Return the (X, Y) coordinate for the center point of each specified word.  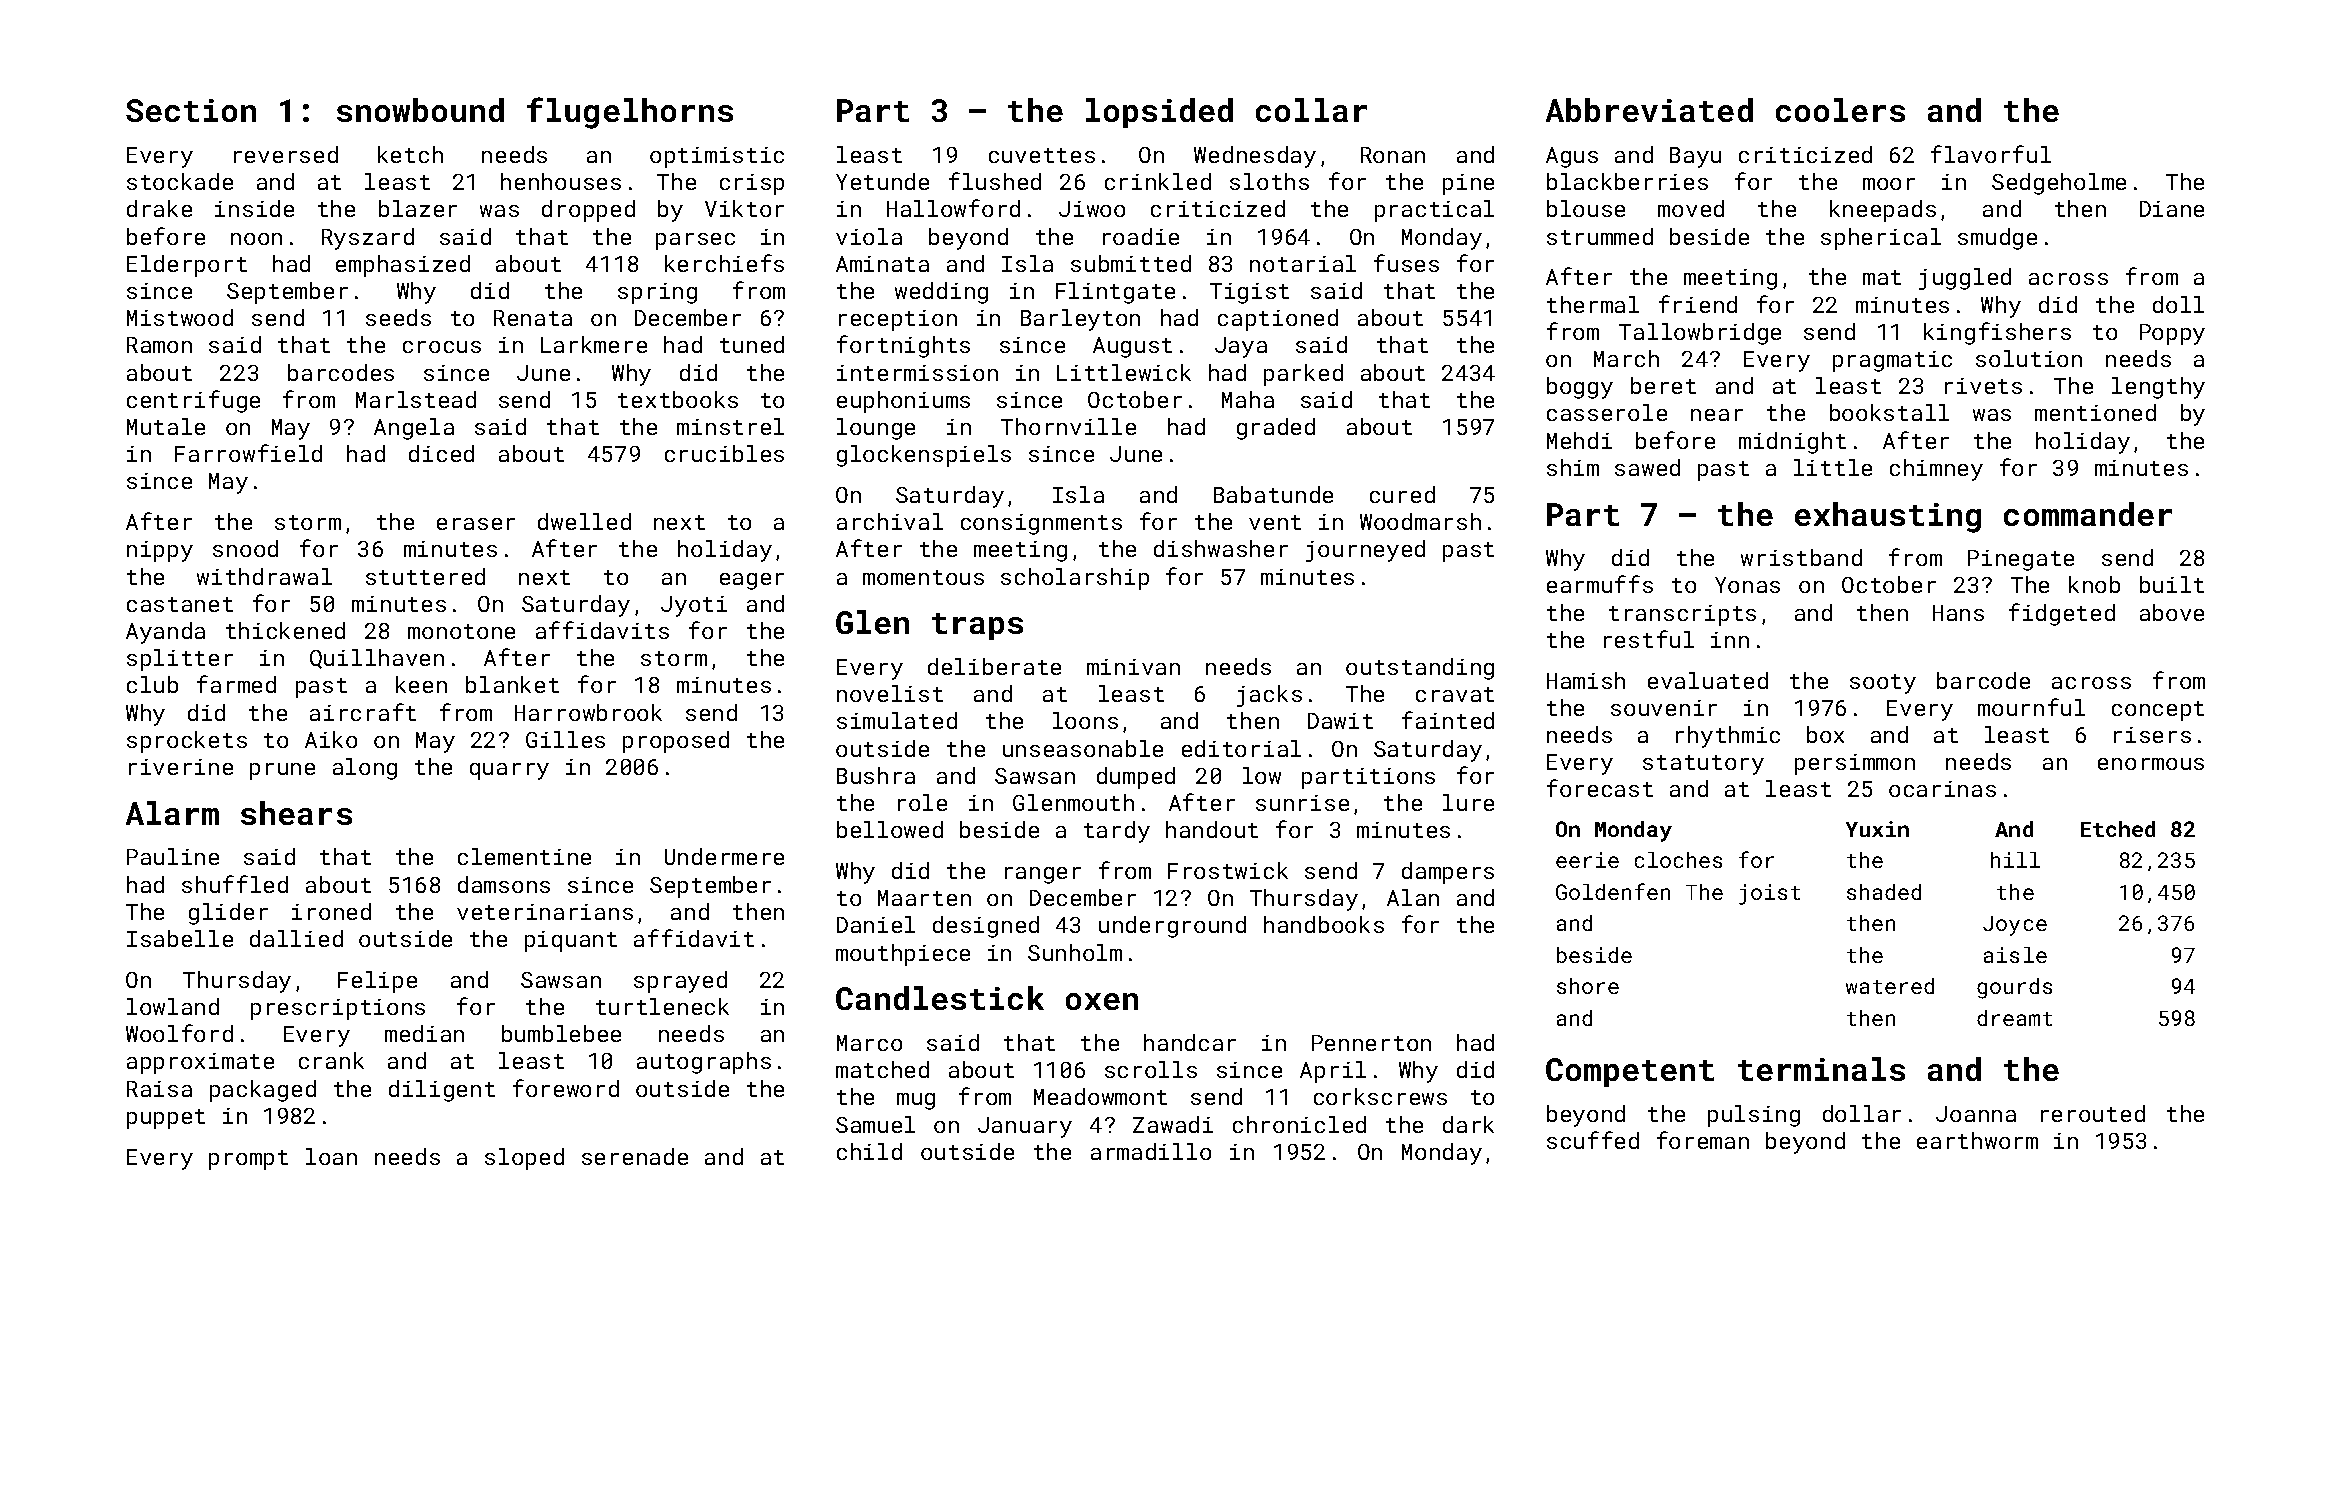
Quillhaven (377, 659)
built (2172, 584)
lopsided (1159, 113)
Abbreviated (1649, 110)
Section (191, 110)
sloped (524, 1159)
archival (890, 521)
